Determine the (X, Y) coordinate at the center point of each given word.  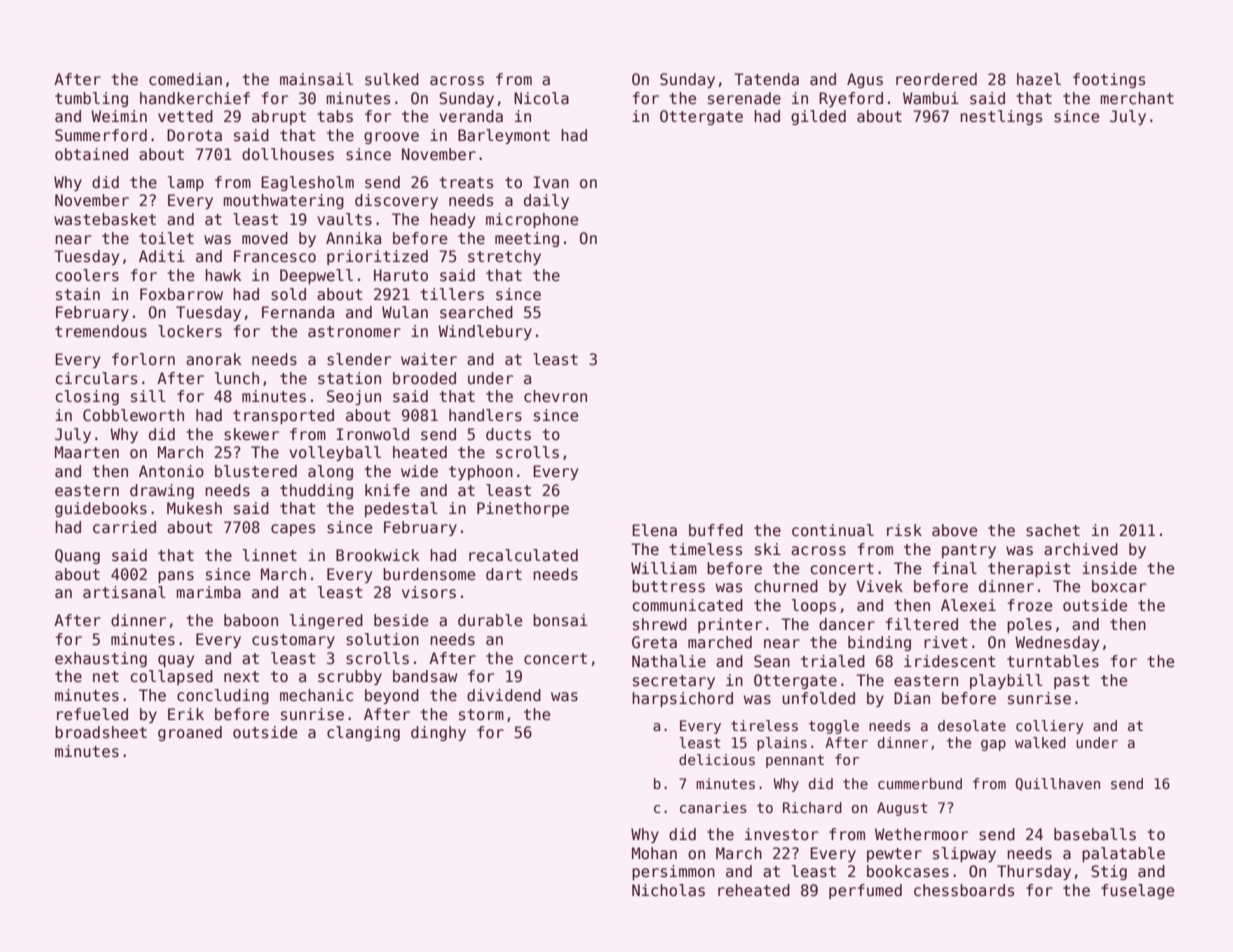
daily (546, 201)
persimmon (673, 872)
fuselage (1137, 891)
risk (904, 530)
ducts (508, 434)
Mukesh (194, 508)
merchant (1137, 98)
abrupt (279, 117)
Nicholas (668, 890)
